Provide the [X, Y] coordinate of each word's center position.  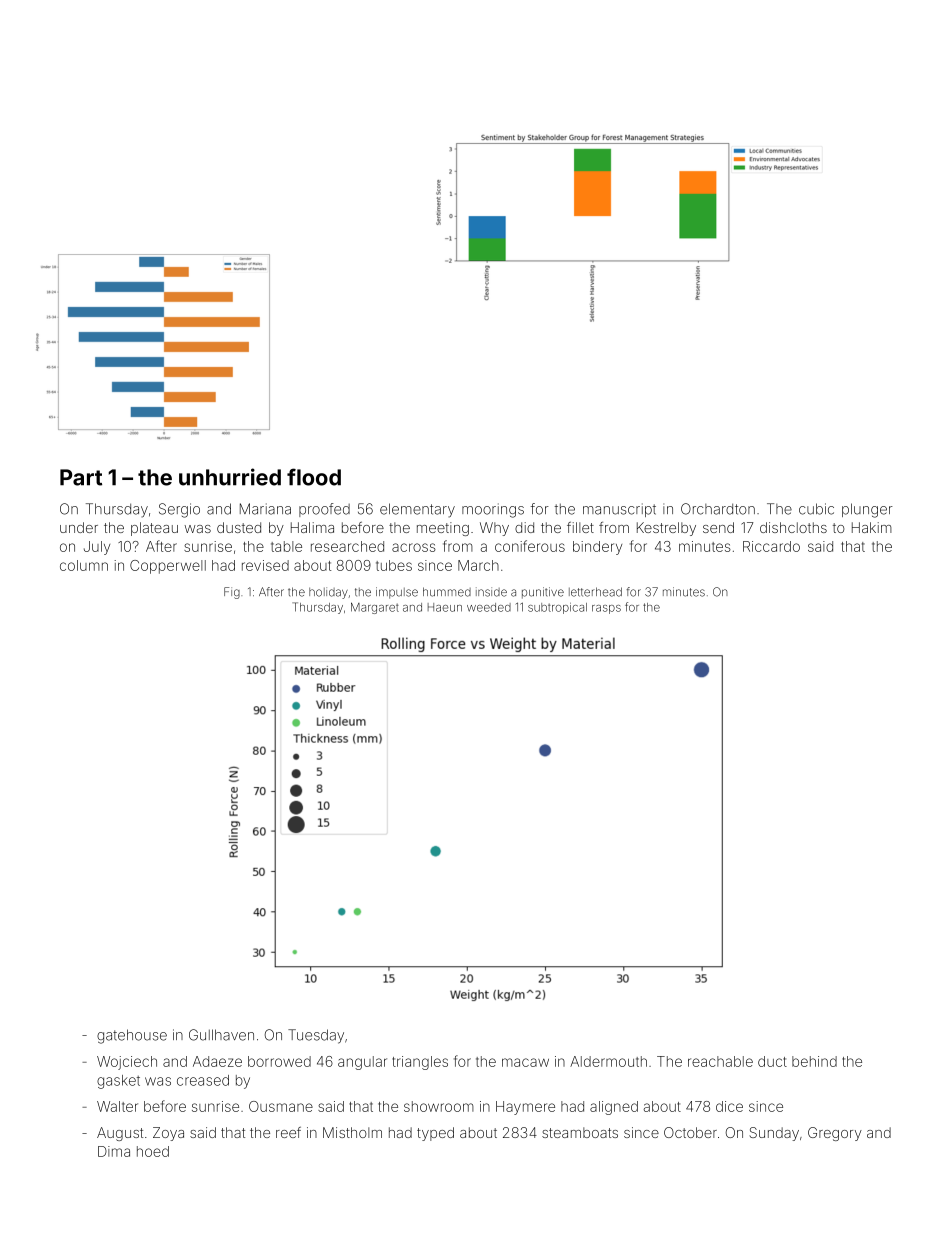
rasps [606, 609]
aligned [614, 1108]
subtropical [557, 608]
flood [314, 477]
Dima [114, 1151]
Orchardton [718, 509]
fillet [580, 527]
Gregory [835, 1134]
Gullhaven [221, 1035]
